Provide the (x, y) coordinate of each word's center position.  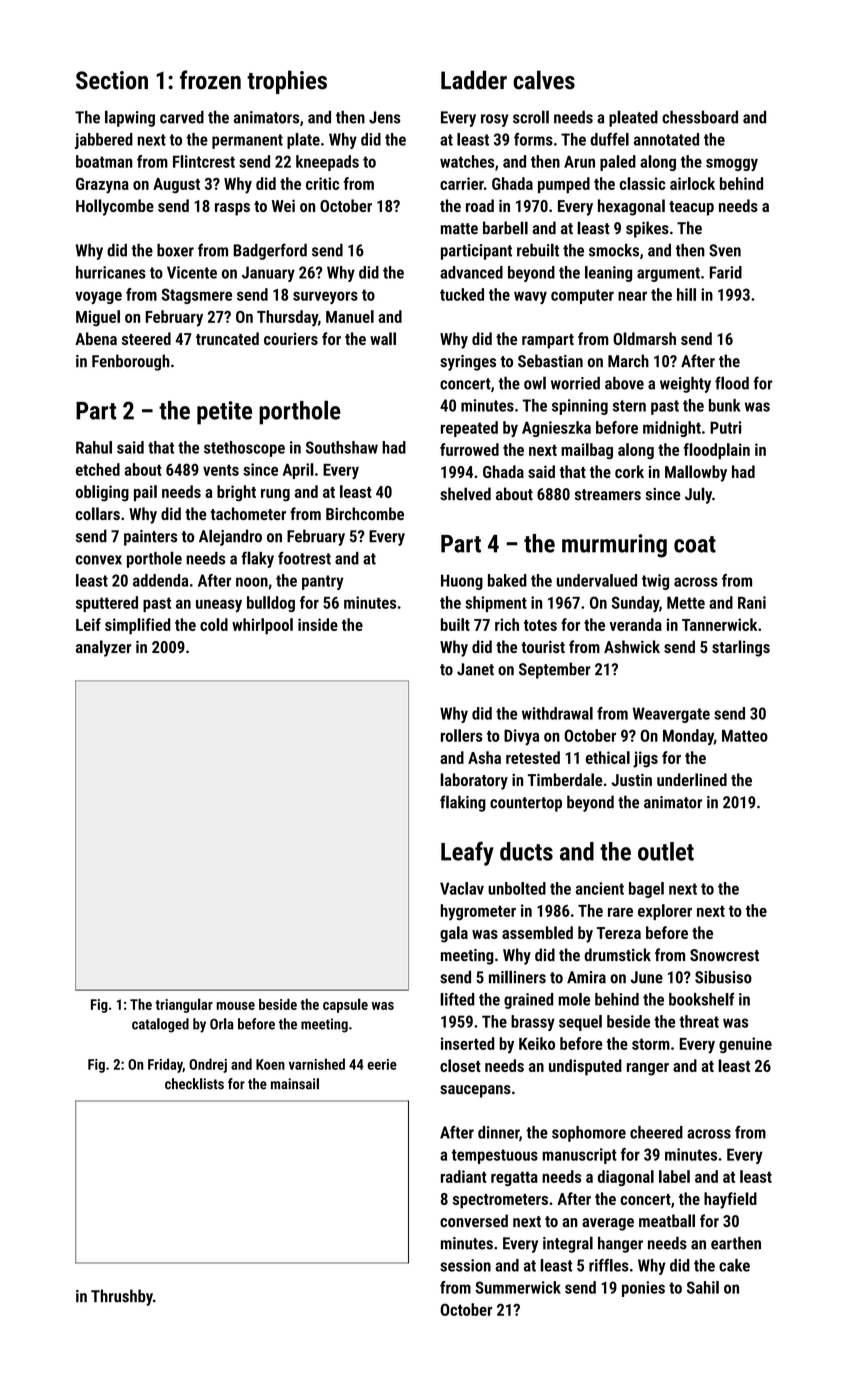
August (176, 185)
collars (98, 513)
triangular (184, 1005)
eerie (382, 1064)
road (480, 205)
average (608, 1224)
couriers (291, 338)
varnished (317, 1064)
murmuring (614, 546)
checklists (194, 1084)
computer (582, 296)
